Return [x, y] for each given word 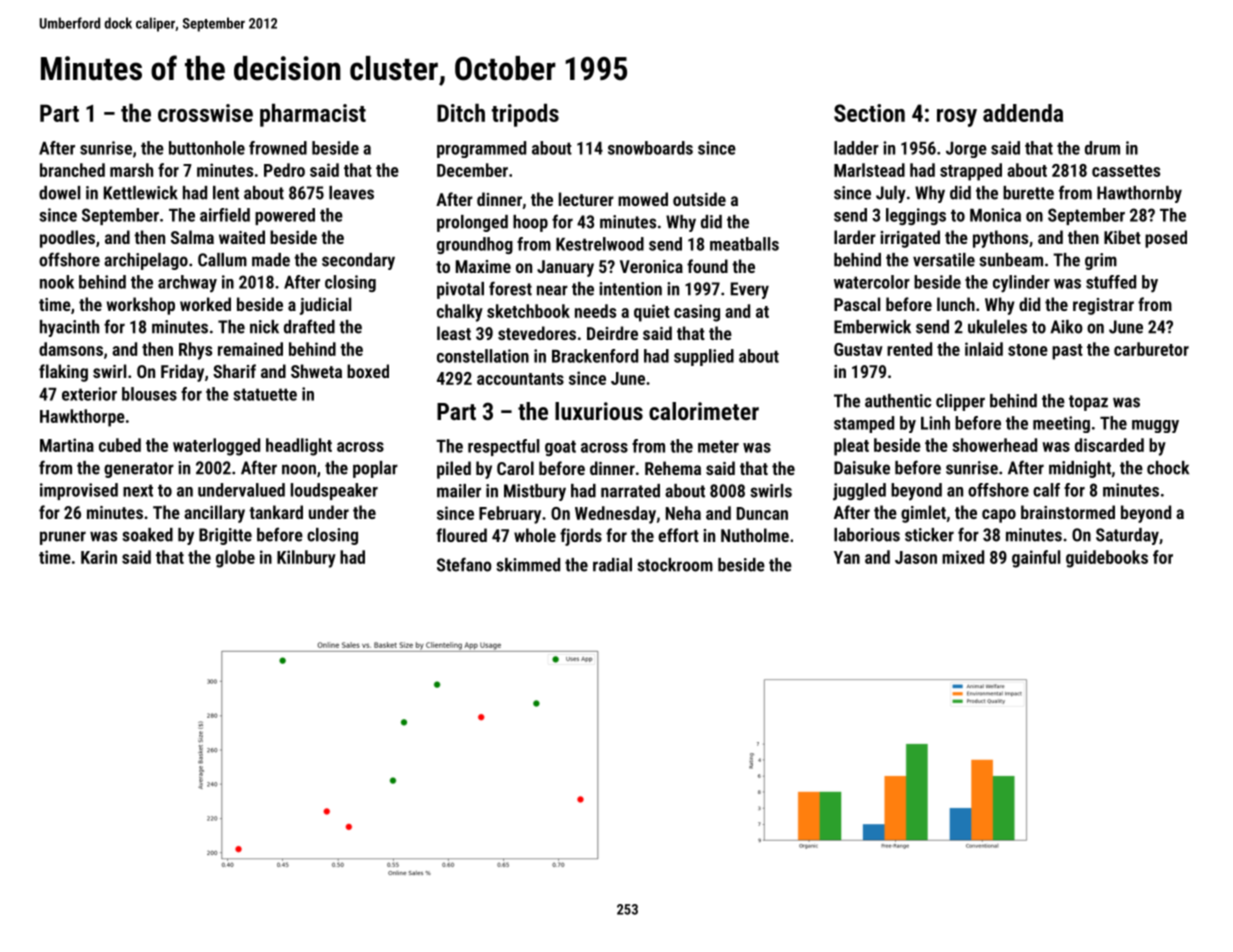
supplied [704, 357]
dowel [59, 193]
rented [909, 349]
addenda [1023, 113]
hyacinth [69, 328]
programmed [481, 149]
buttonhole [207, 148]
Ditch [461, 113]
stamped [864, 424]
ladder [856, 148]
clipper [960, 402]
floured [461, 535]
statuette [265, 394]
